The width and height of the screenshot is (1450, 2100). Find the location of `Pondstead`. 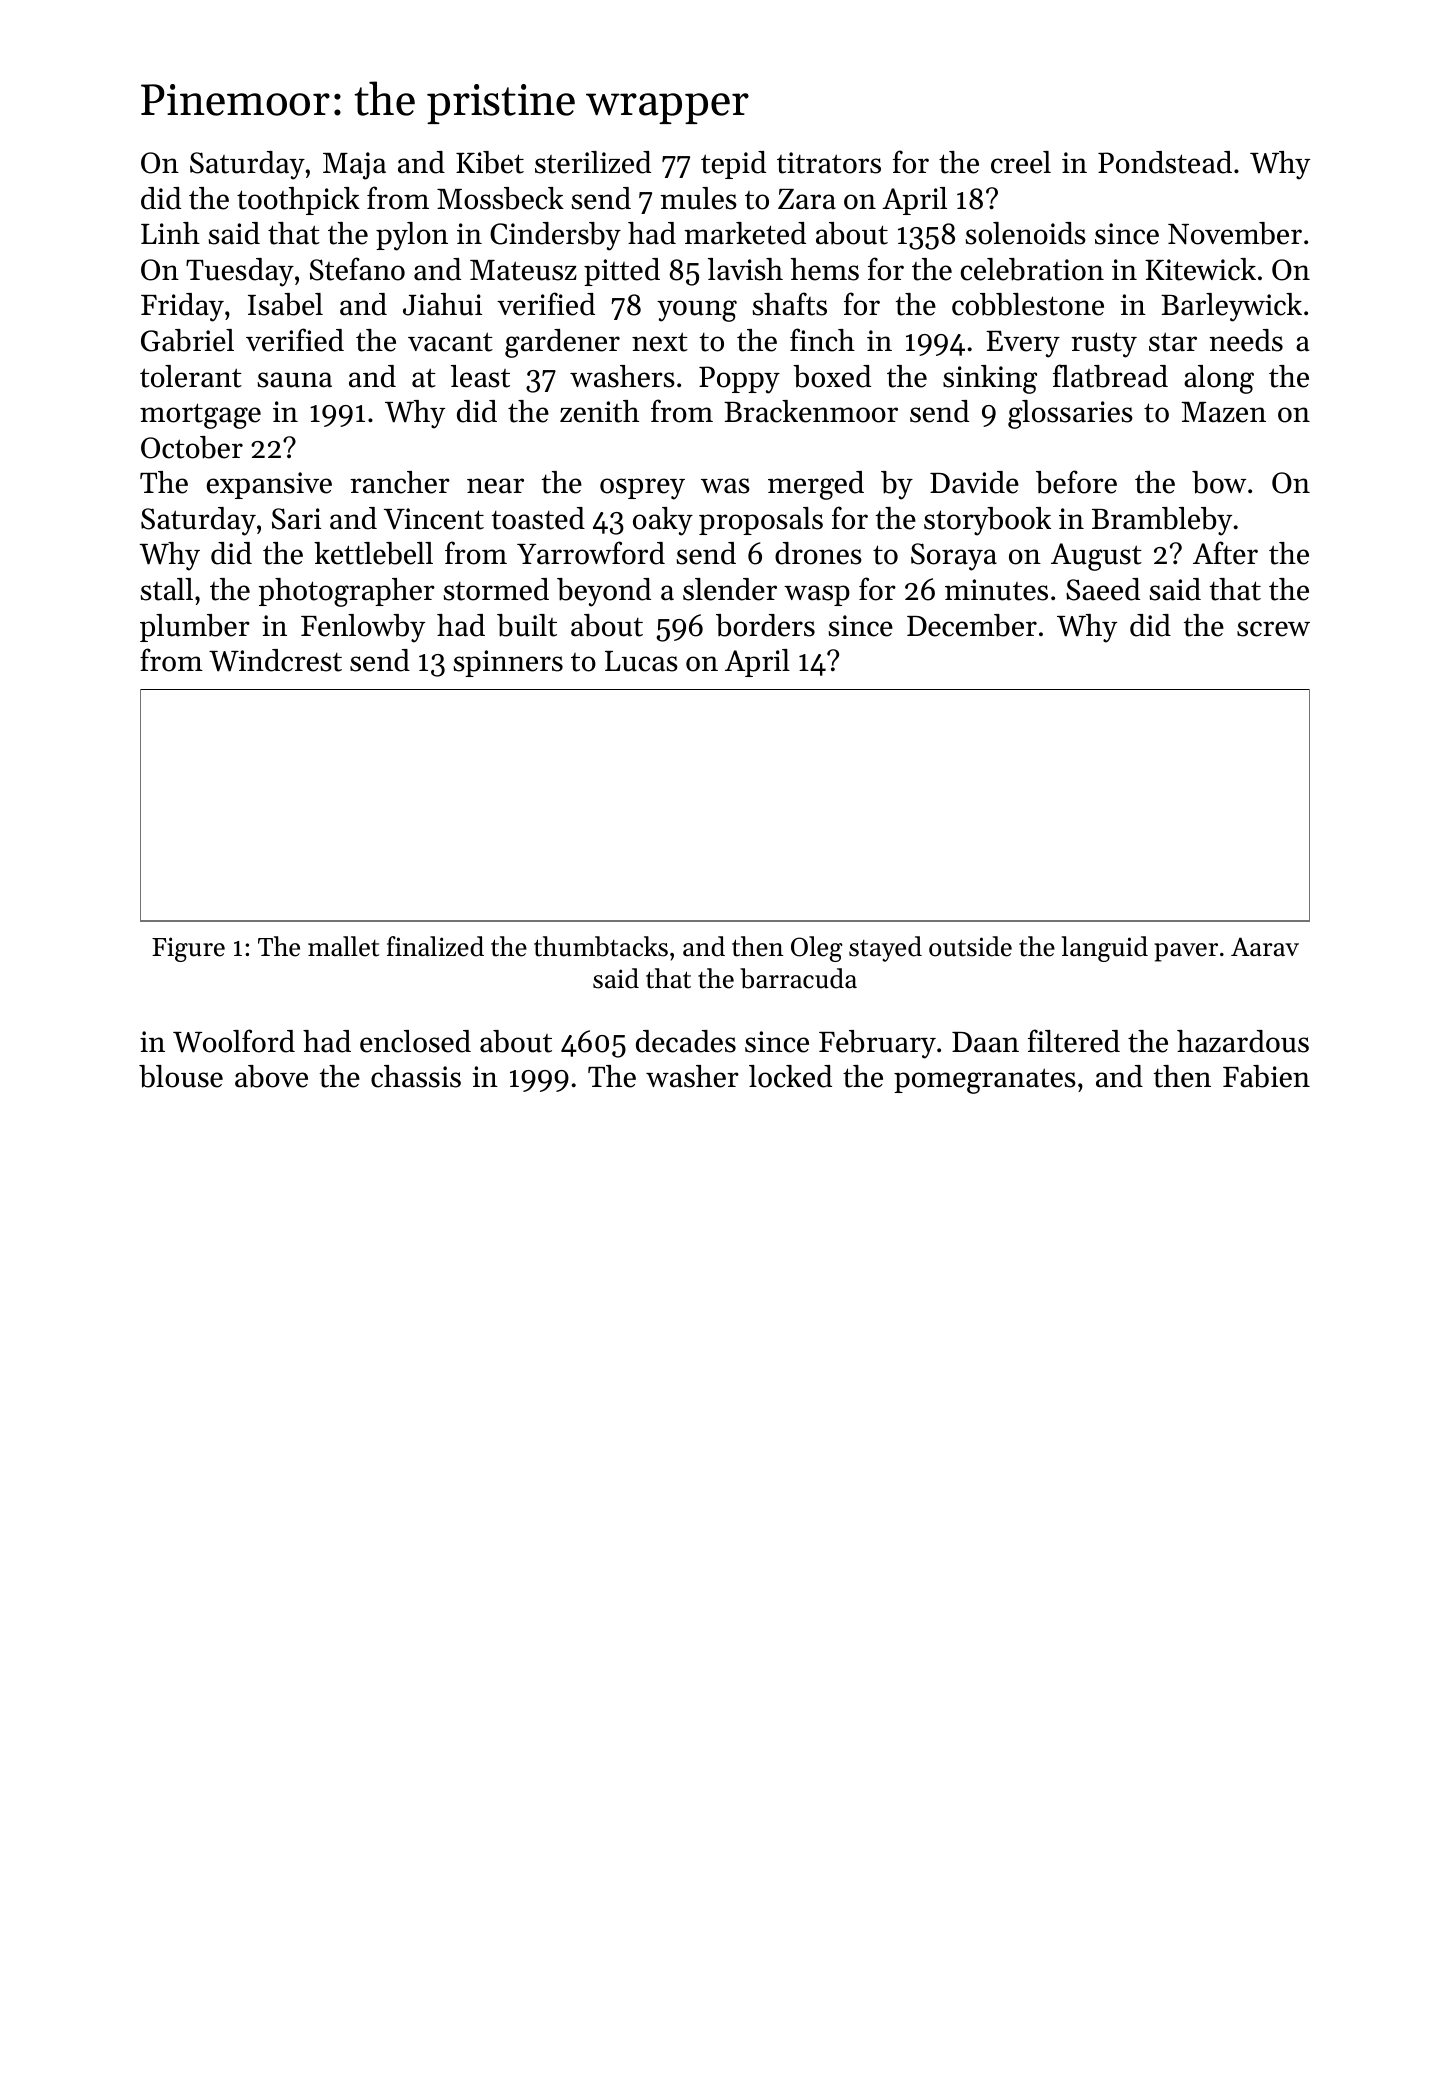

Pondstead is located at coordinates (1165, 162).
